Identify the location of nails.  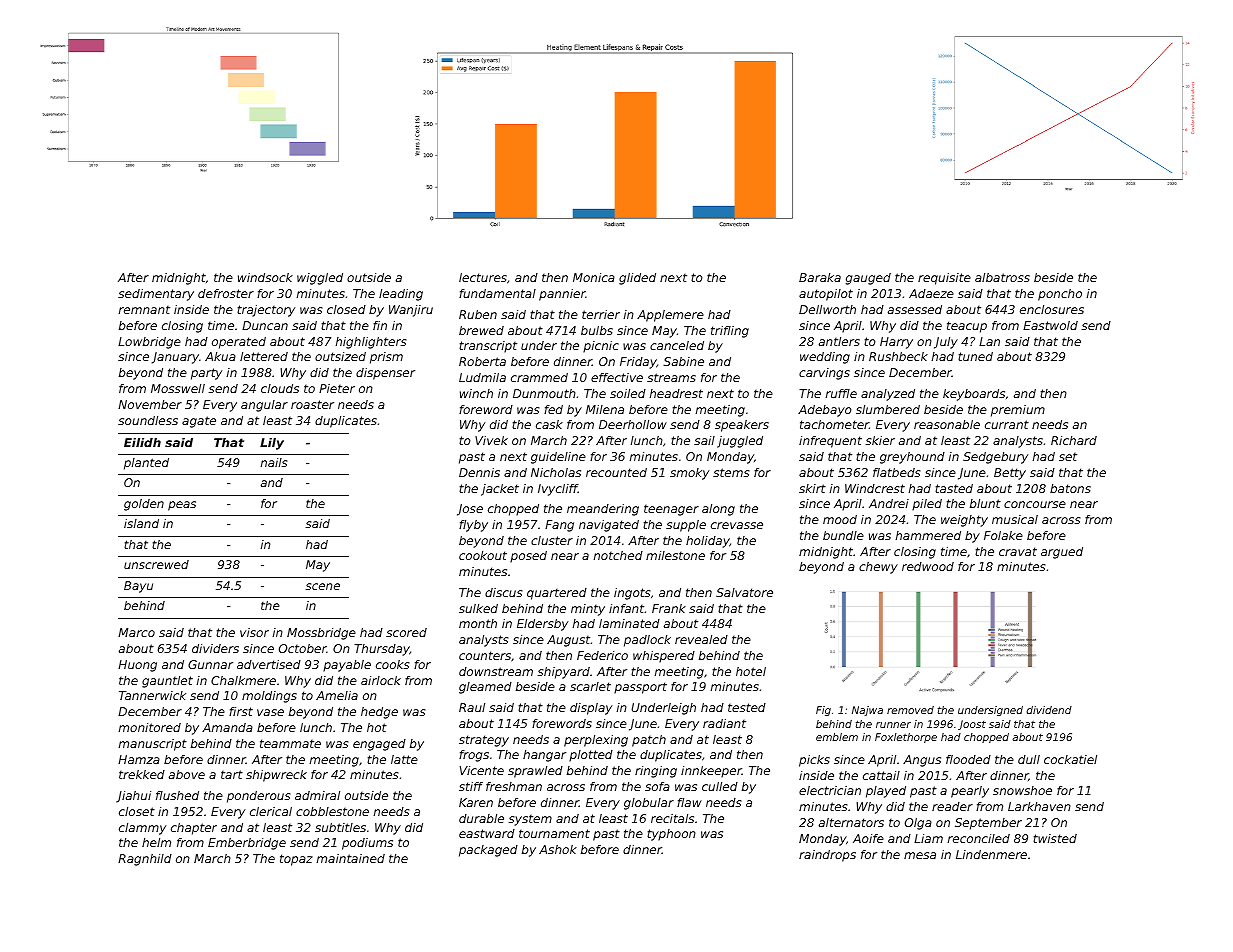
(274, 462).
